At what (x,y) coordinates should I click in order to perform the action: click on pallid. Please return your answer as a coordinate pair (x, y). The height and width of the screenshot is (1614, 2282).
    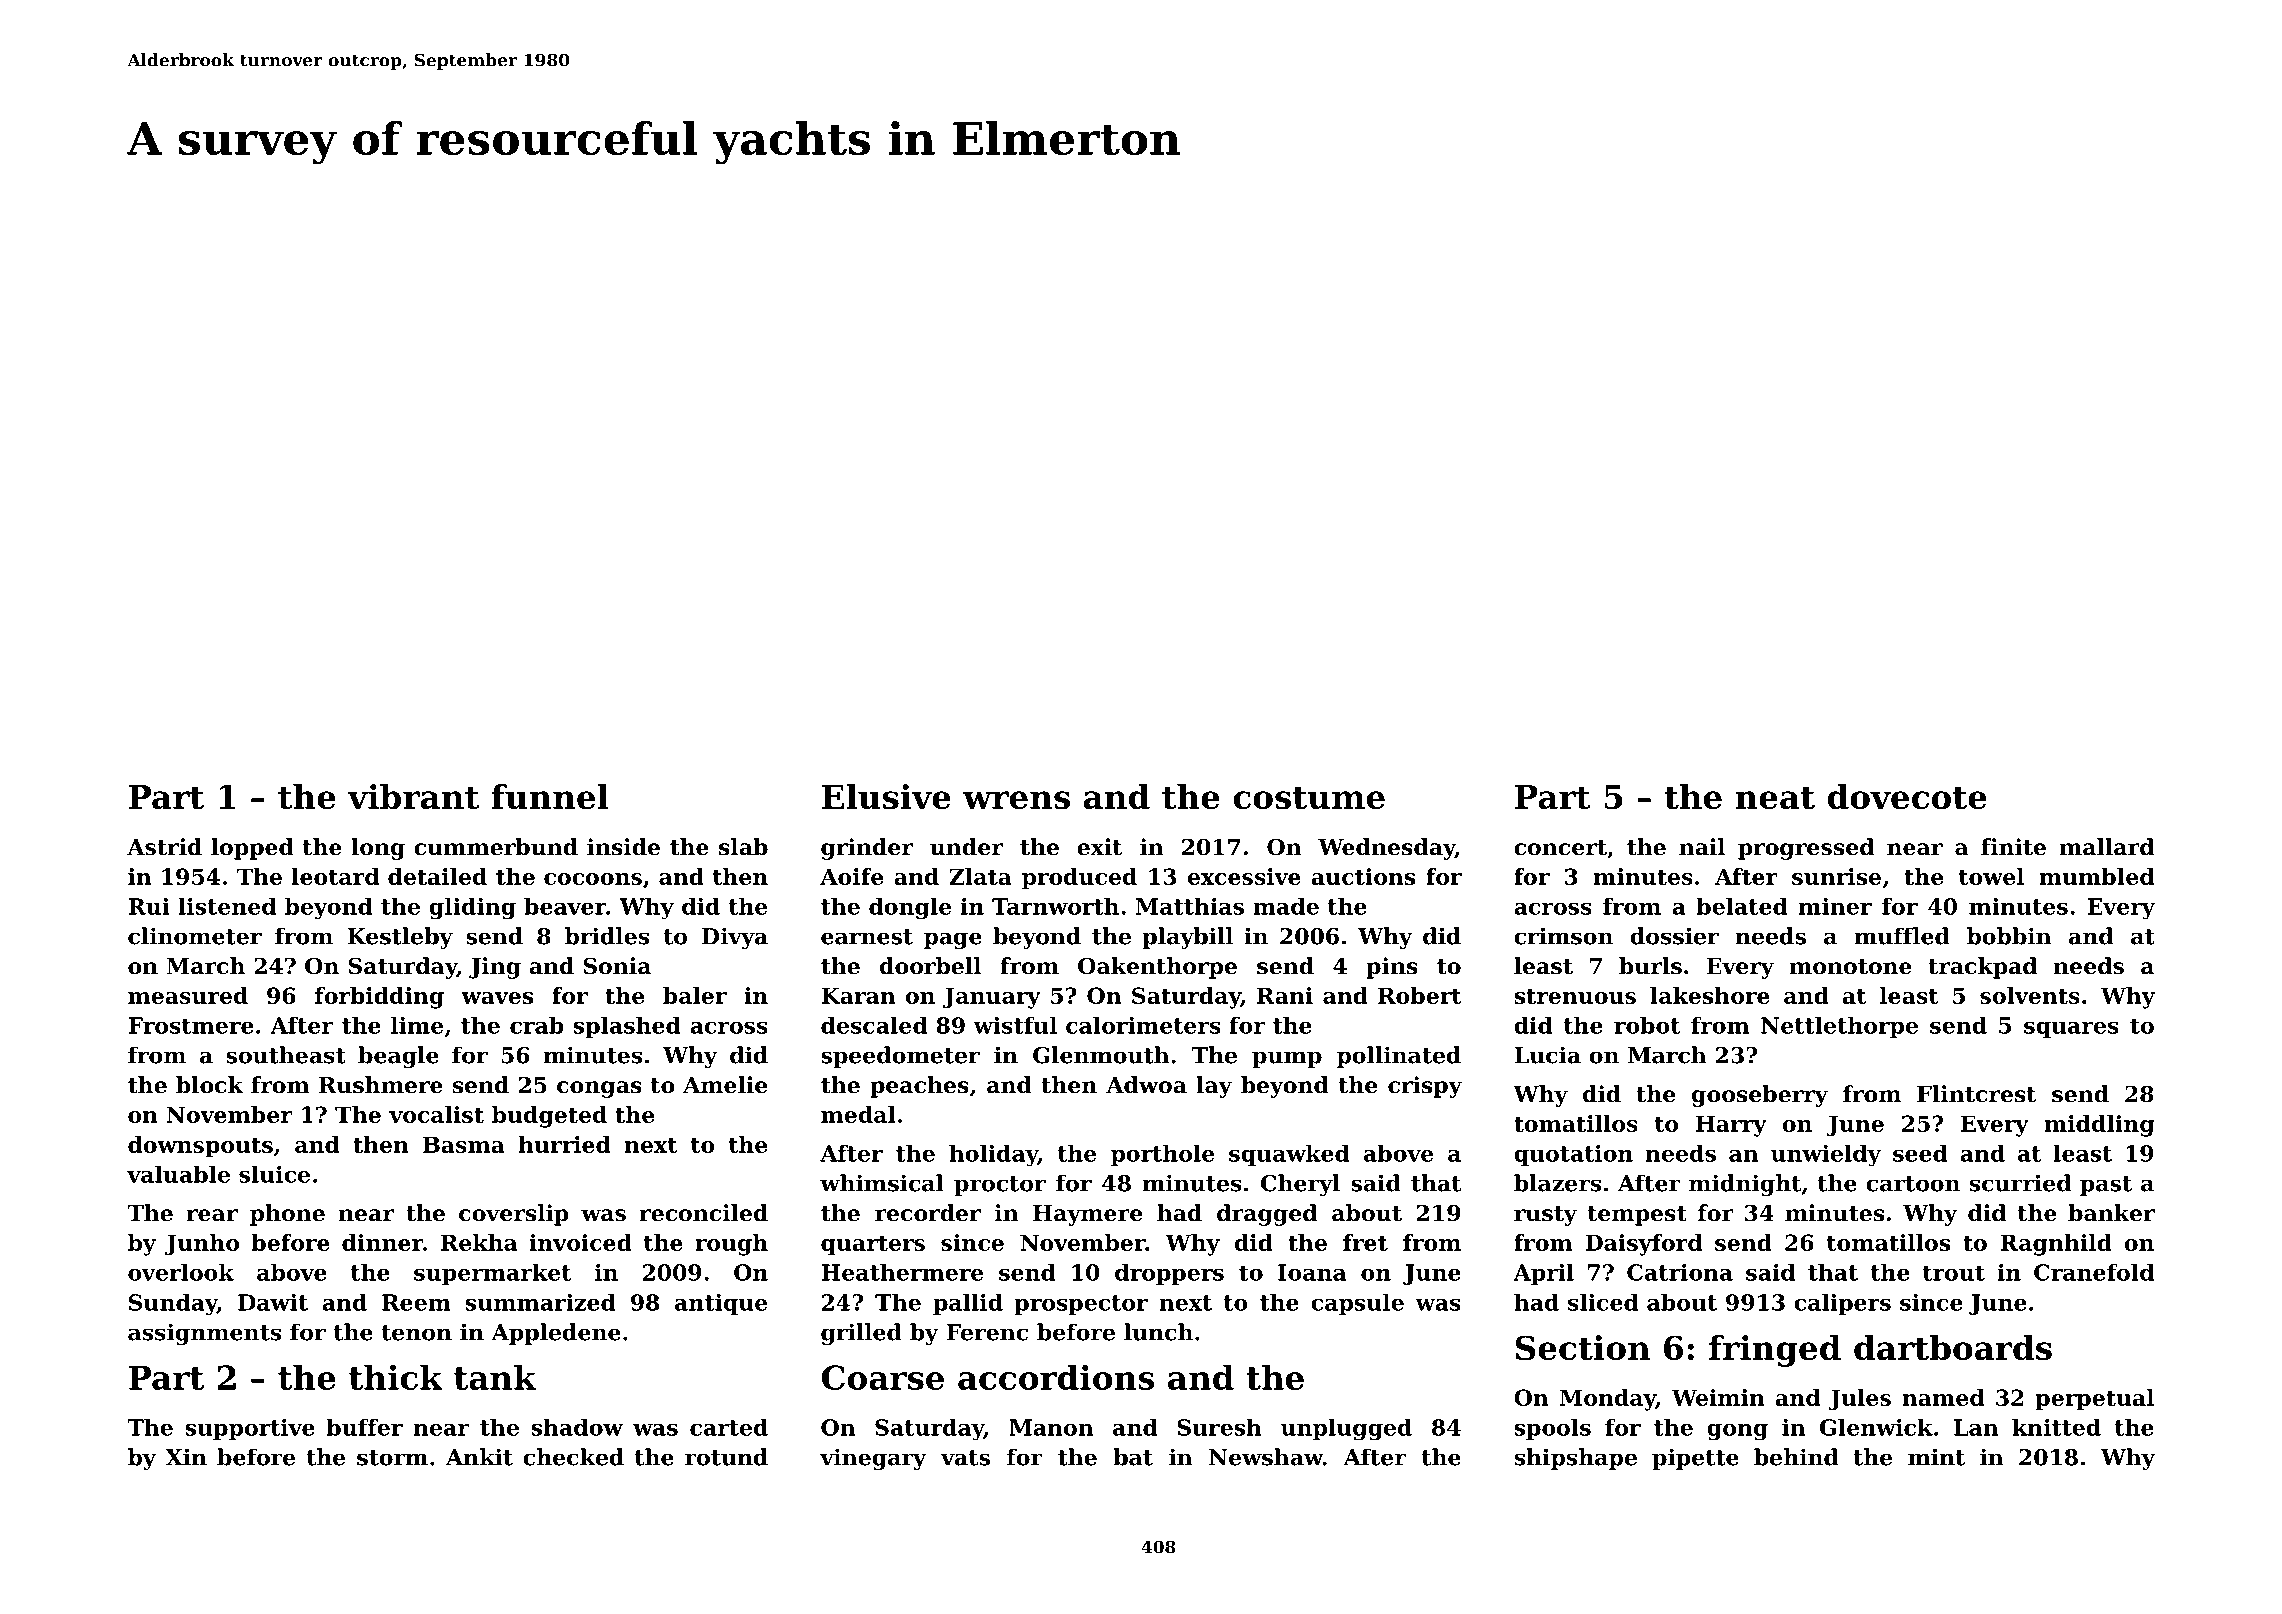
    Looking at the image, I should click on (968, 1304).
